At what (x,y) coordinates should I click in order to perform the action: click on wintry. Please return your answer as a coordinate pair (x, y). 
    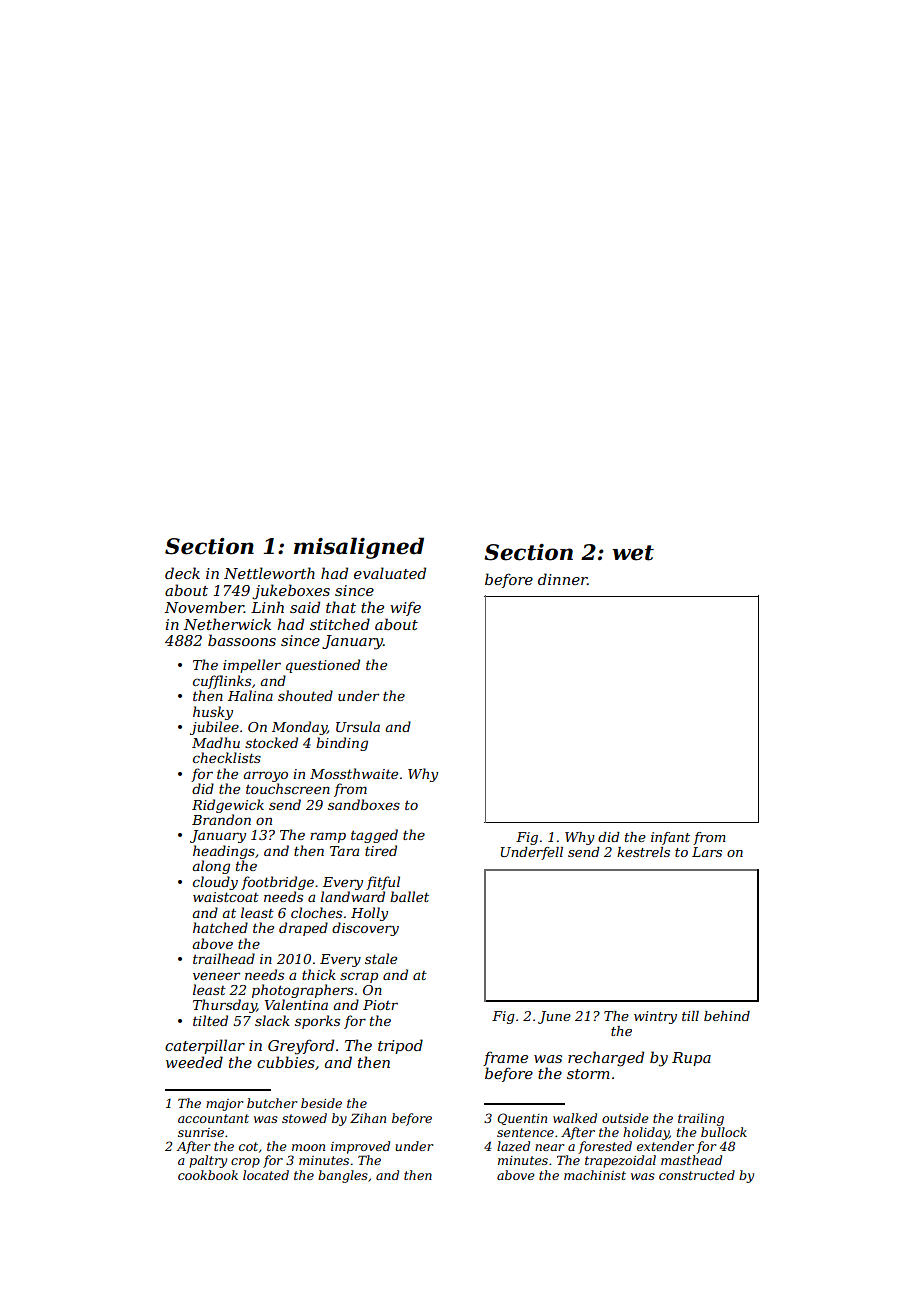
    Looking at the image, I should click on (655, 1017).
